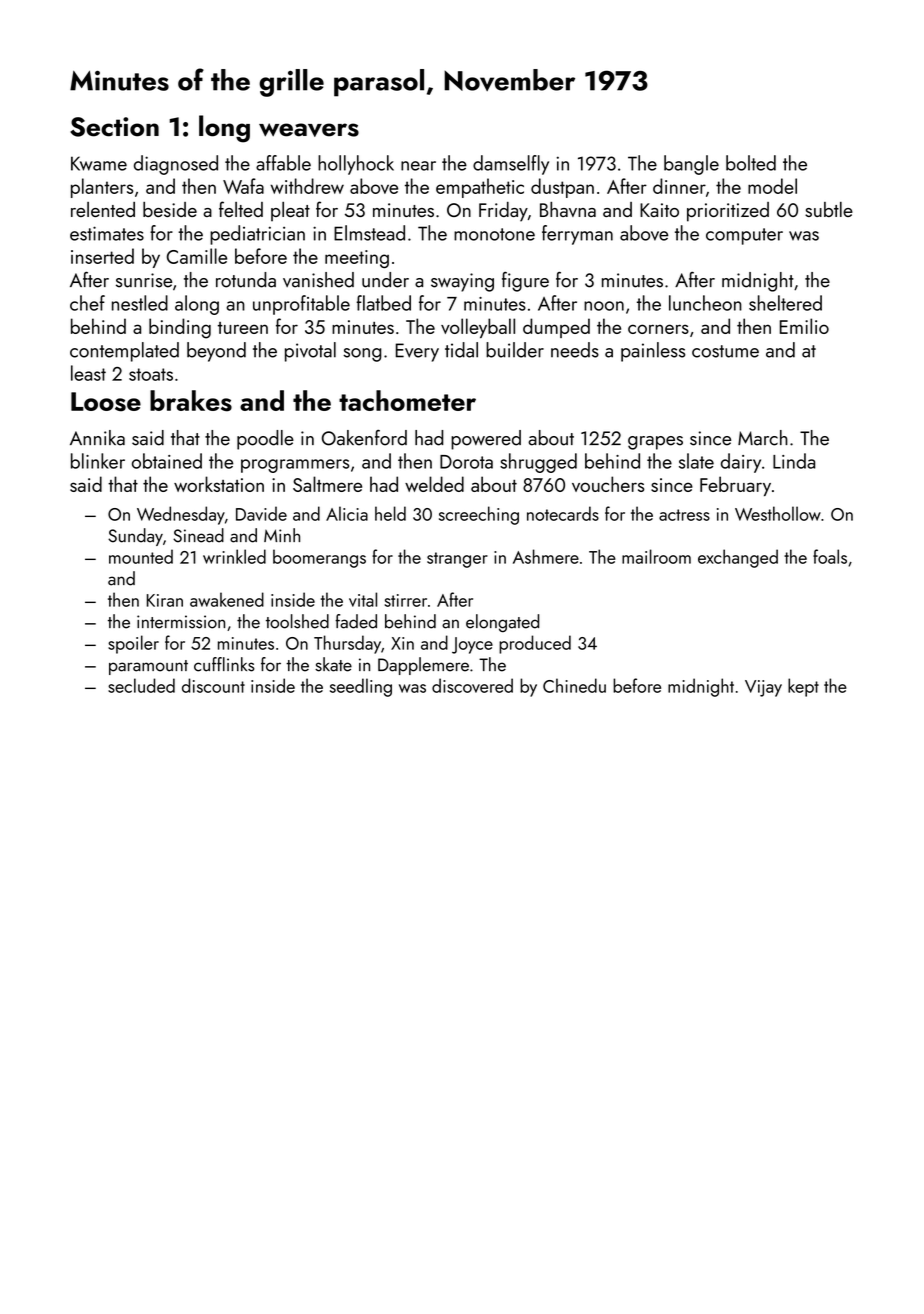 The width and height of the screenshot is (924, 1314). Describe the element at coordinates (785, 303) in the screenshot. I see `sheltered` at that location.
